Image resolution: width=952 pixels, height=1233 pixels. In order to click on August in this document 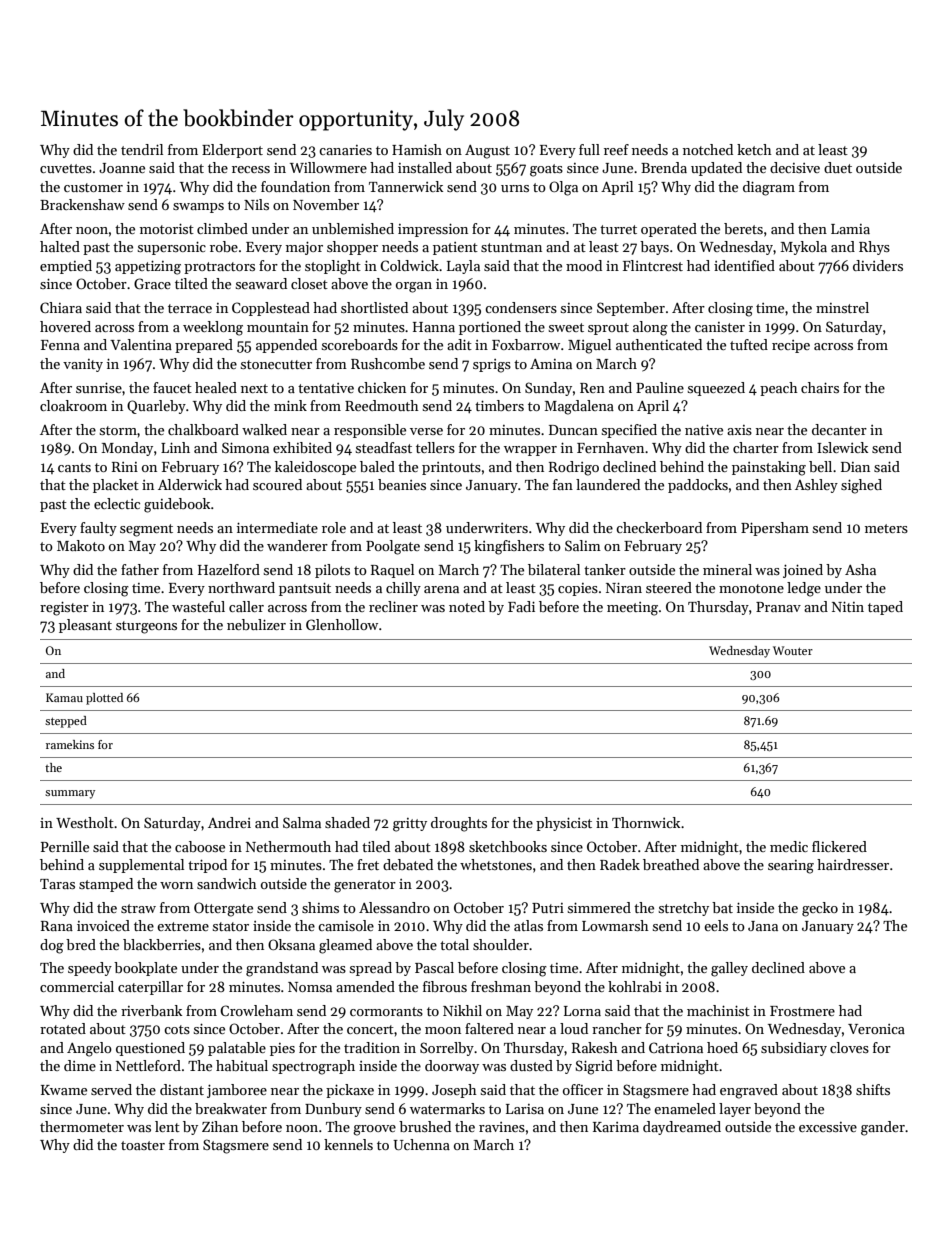, I will do `click(487, 152)`.
